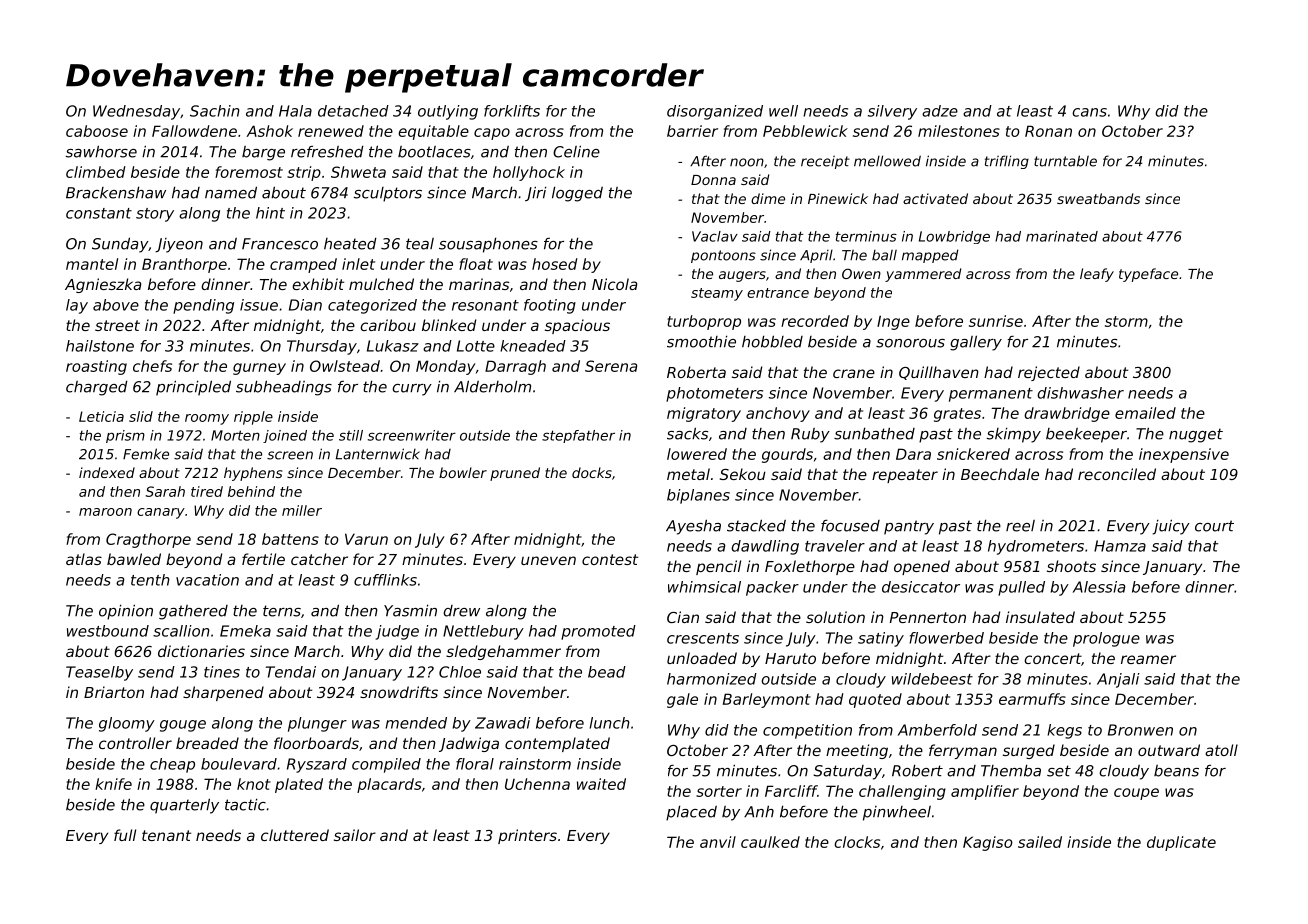 This page has width=1308, height=924. I want to click on disorganized, so click(715, 112).
